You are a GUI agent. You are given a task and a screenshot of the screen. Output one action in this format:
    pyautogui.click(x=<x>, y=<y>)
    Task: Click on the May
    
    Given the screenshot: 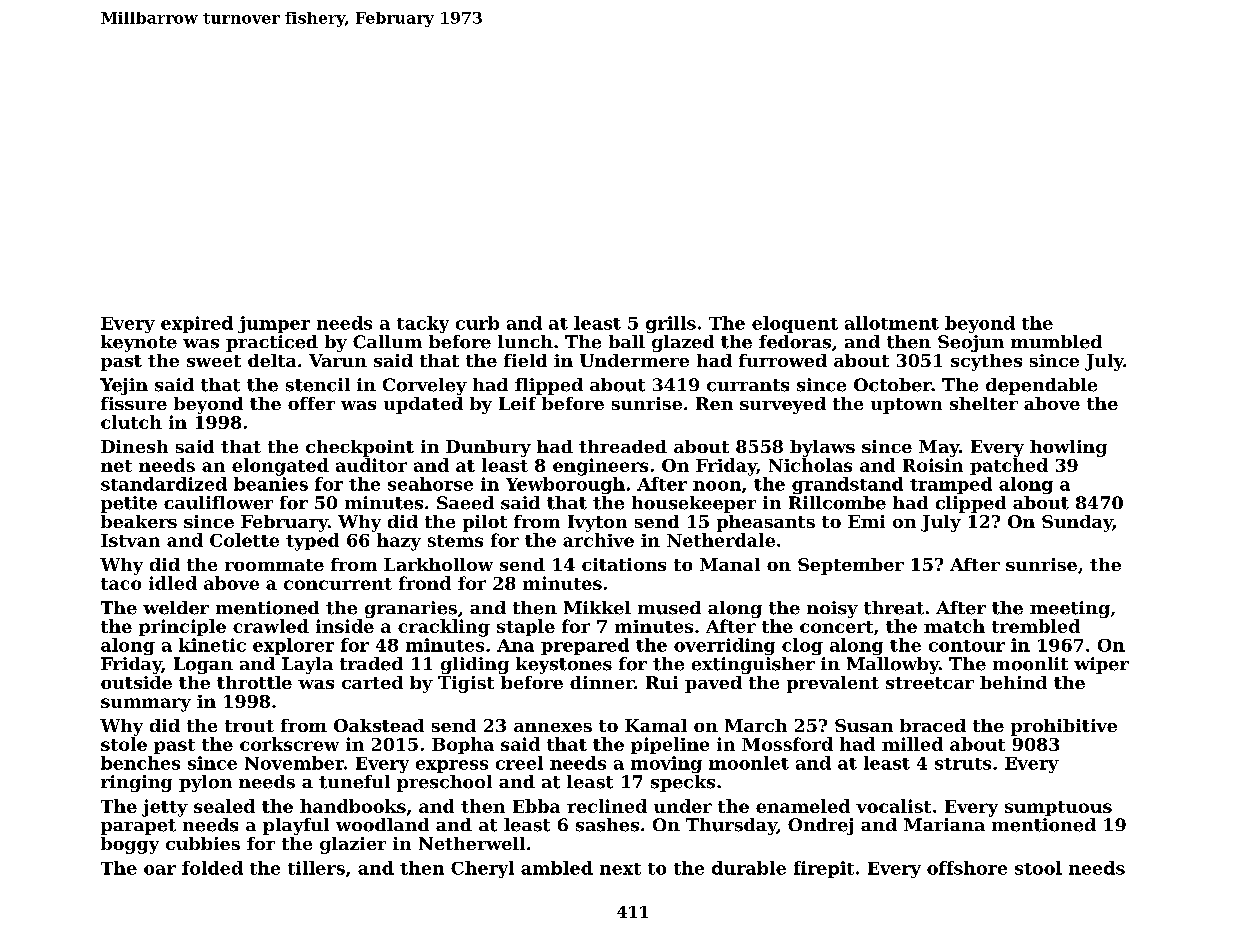 What is the action you would take?
    pyautogui.click(x=939, y=448)
